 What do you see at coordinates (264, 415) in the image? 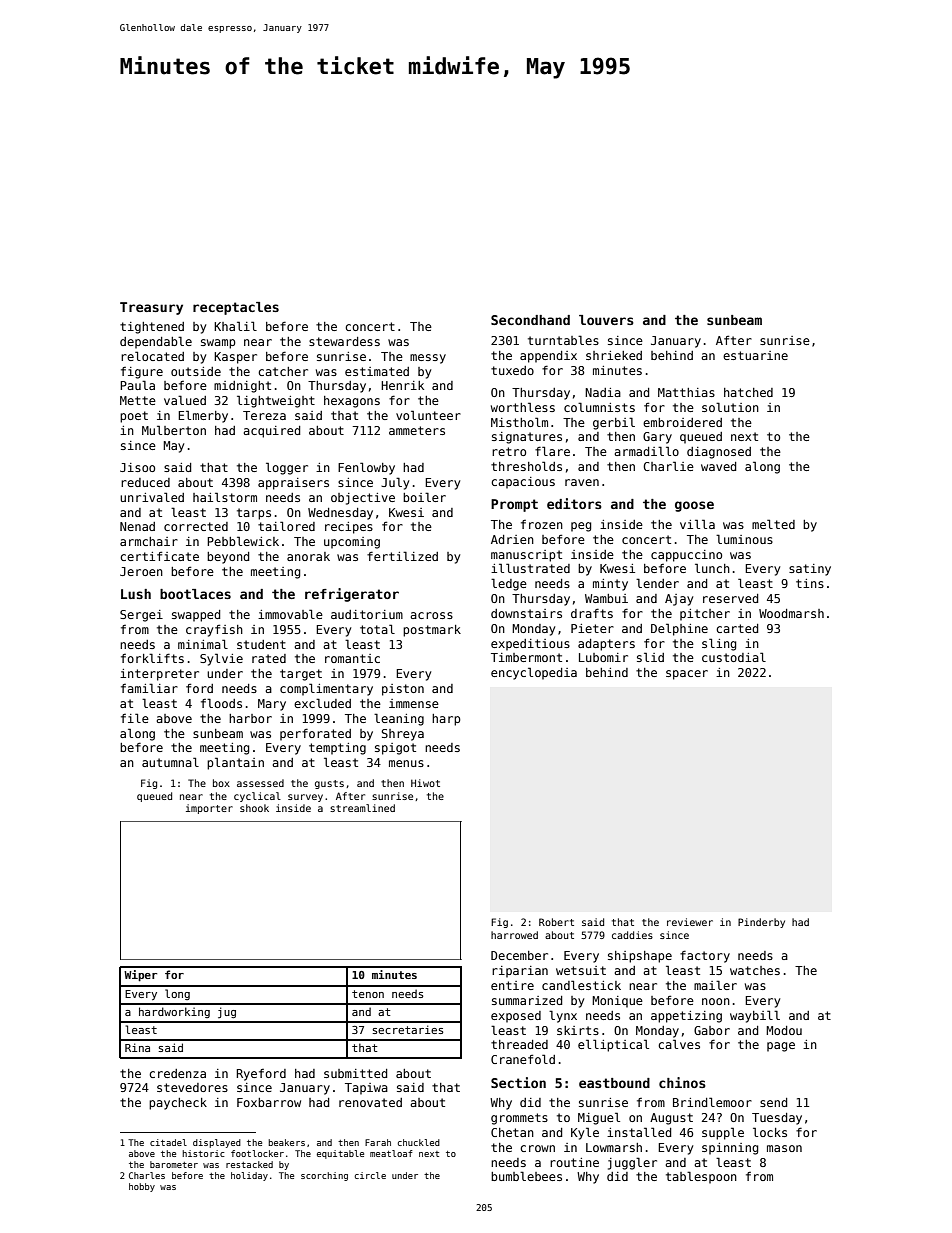
I see `Tereza` at bounding box center [264, 415].
